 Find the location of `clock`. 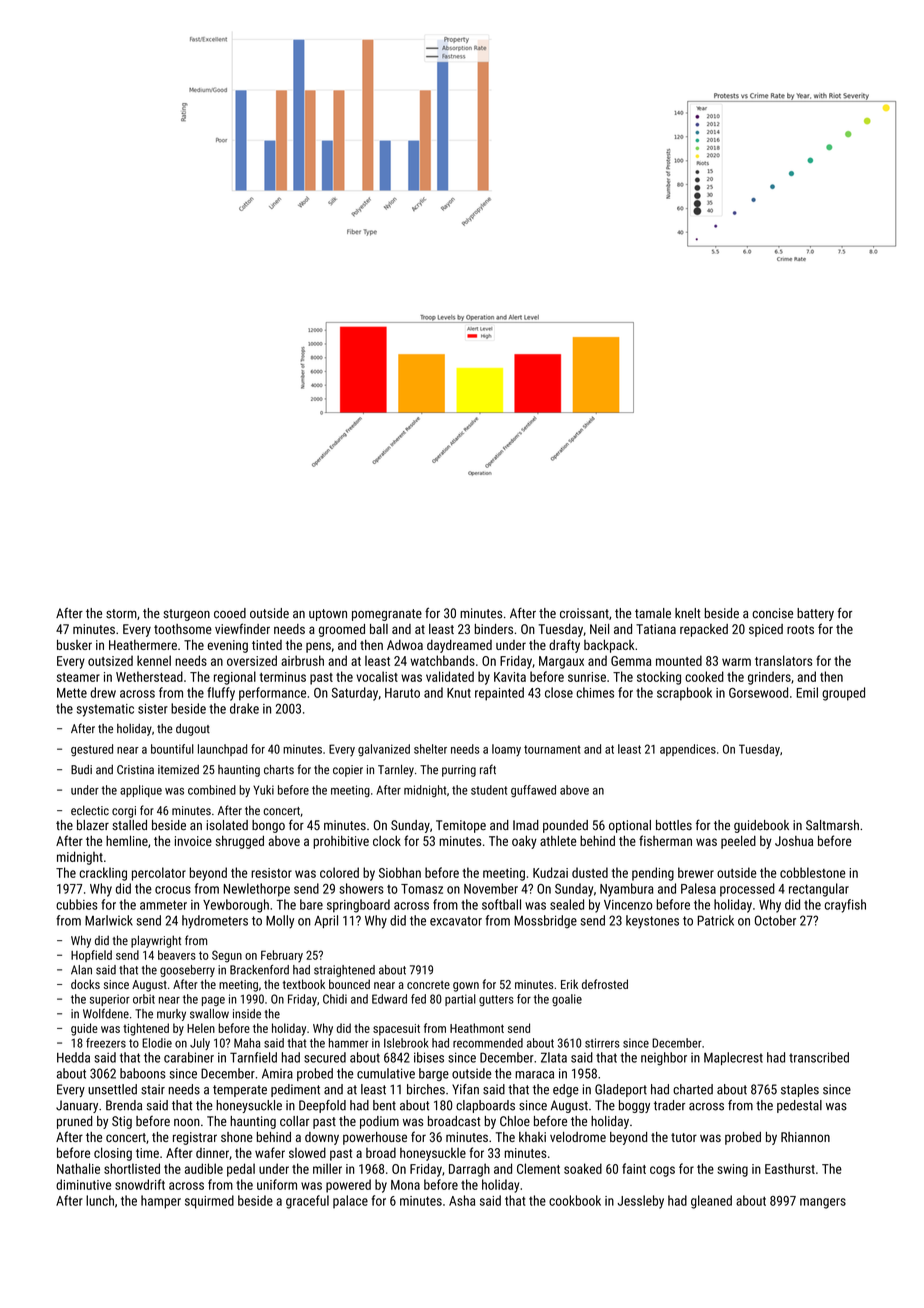

clock is located at coordinates (387, 841).
